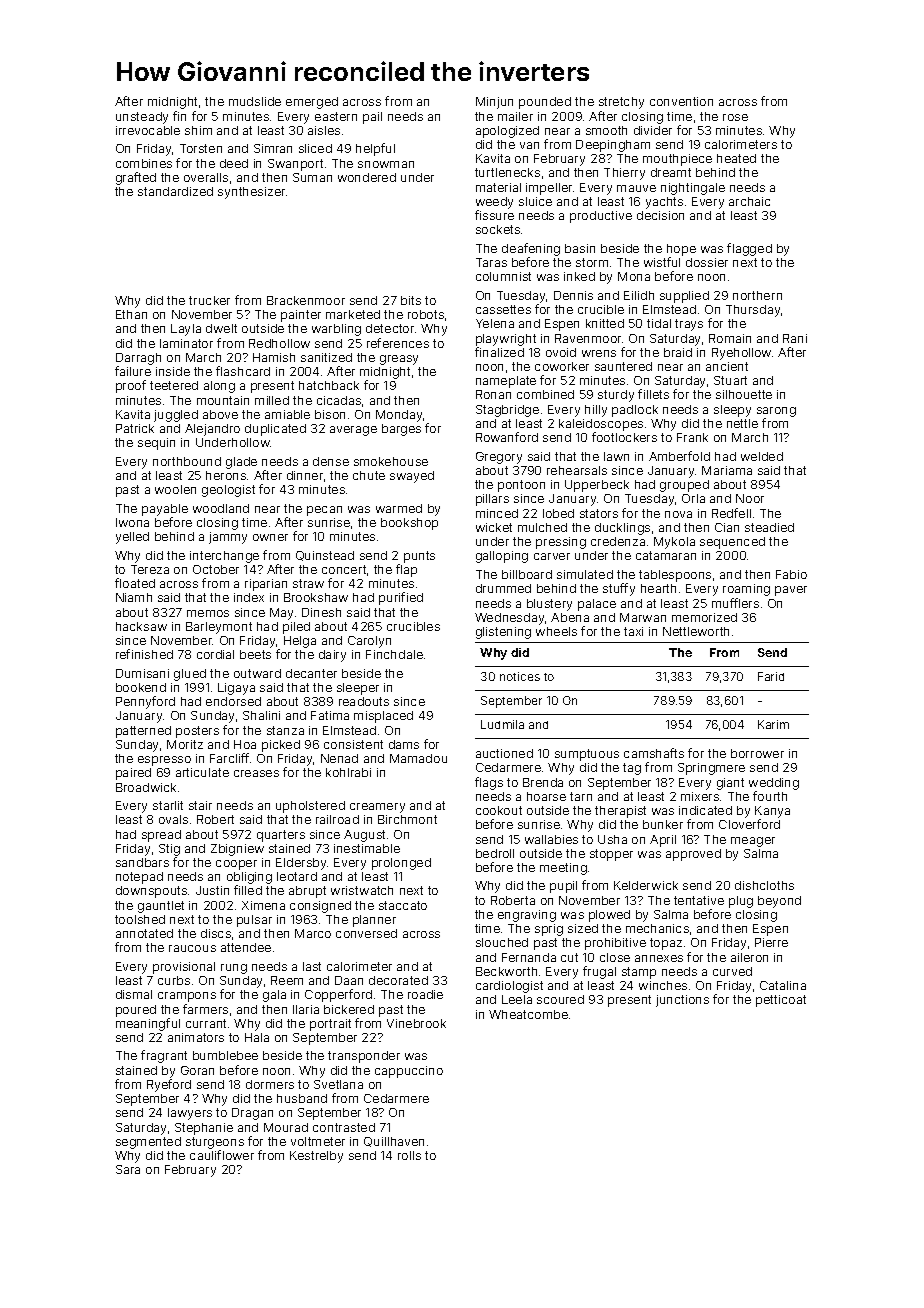 This screenshot has height=1308, width=924. Describe the element at coordinates (749, 249) in the screenshot. I see `flagged` at that location.
